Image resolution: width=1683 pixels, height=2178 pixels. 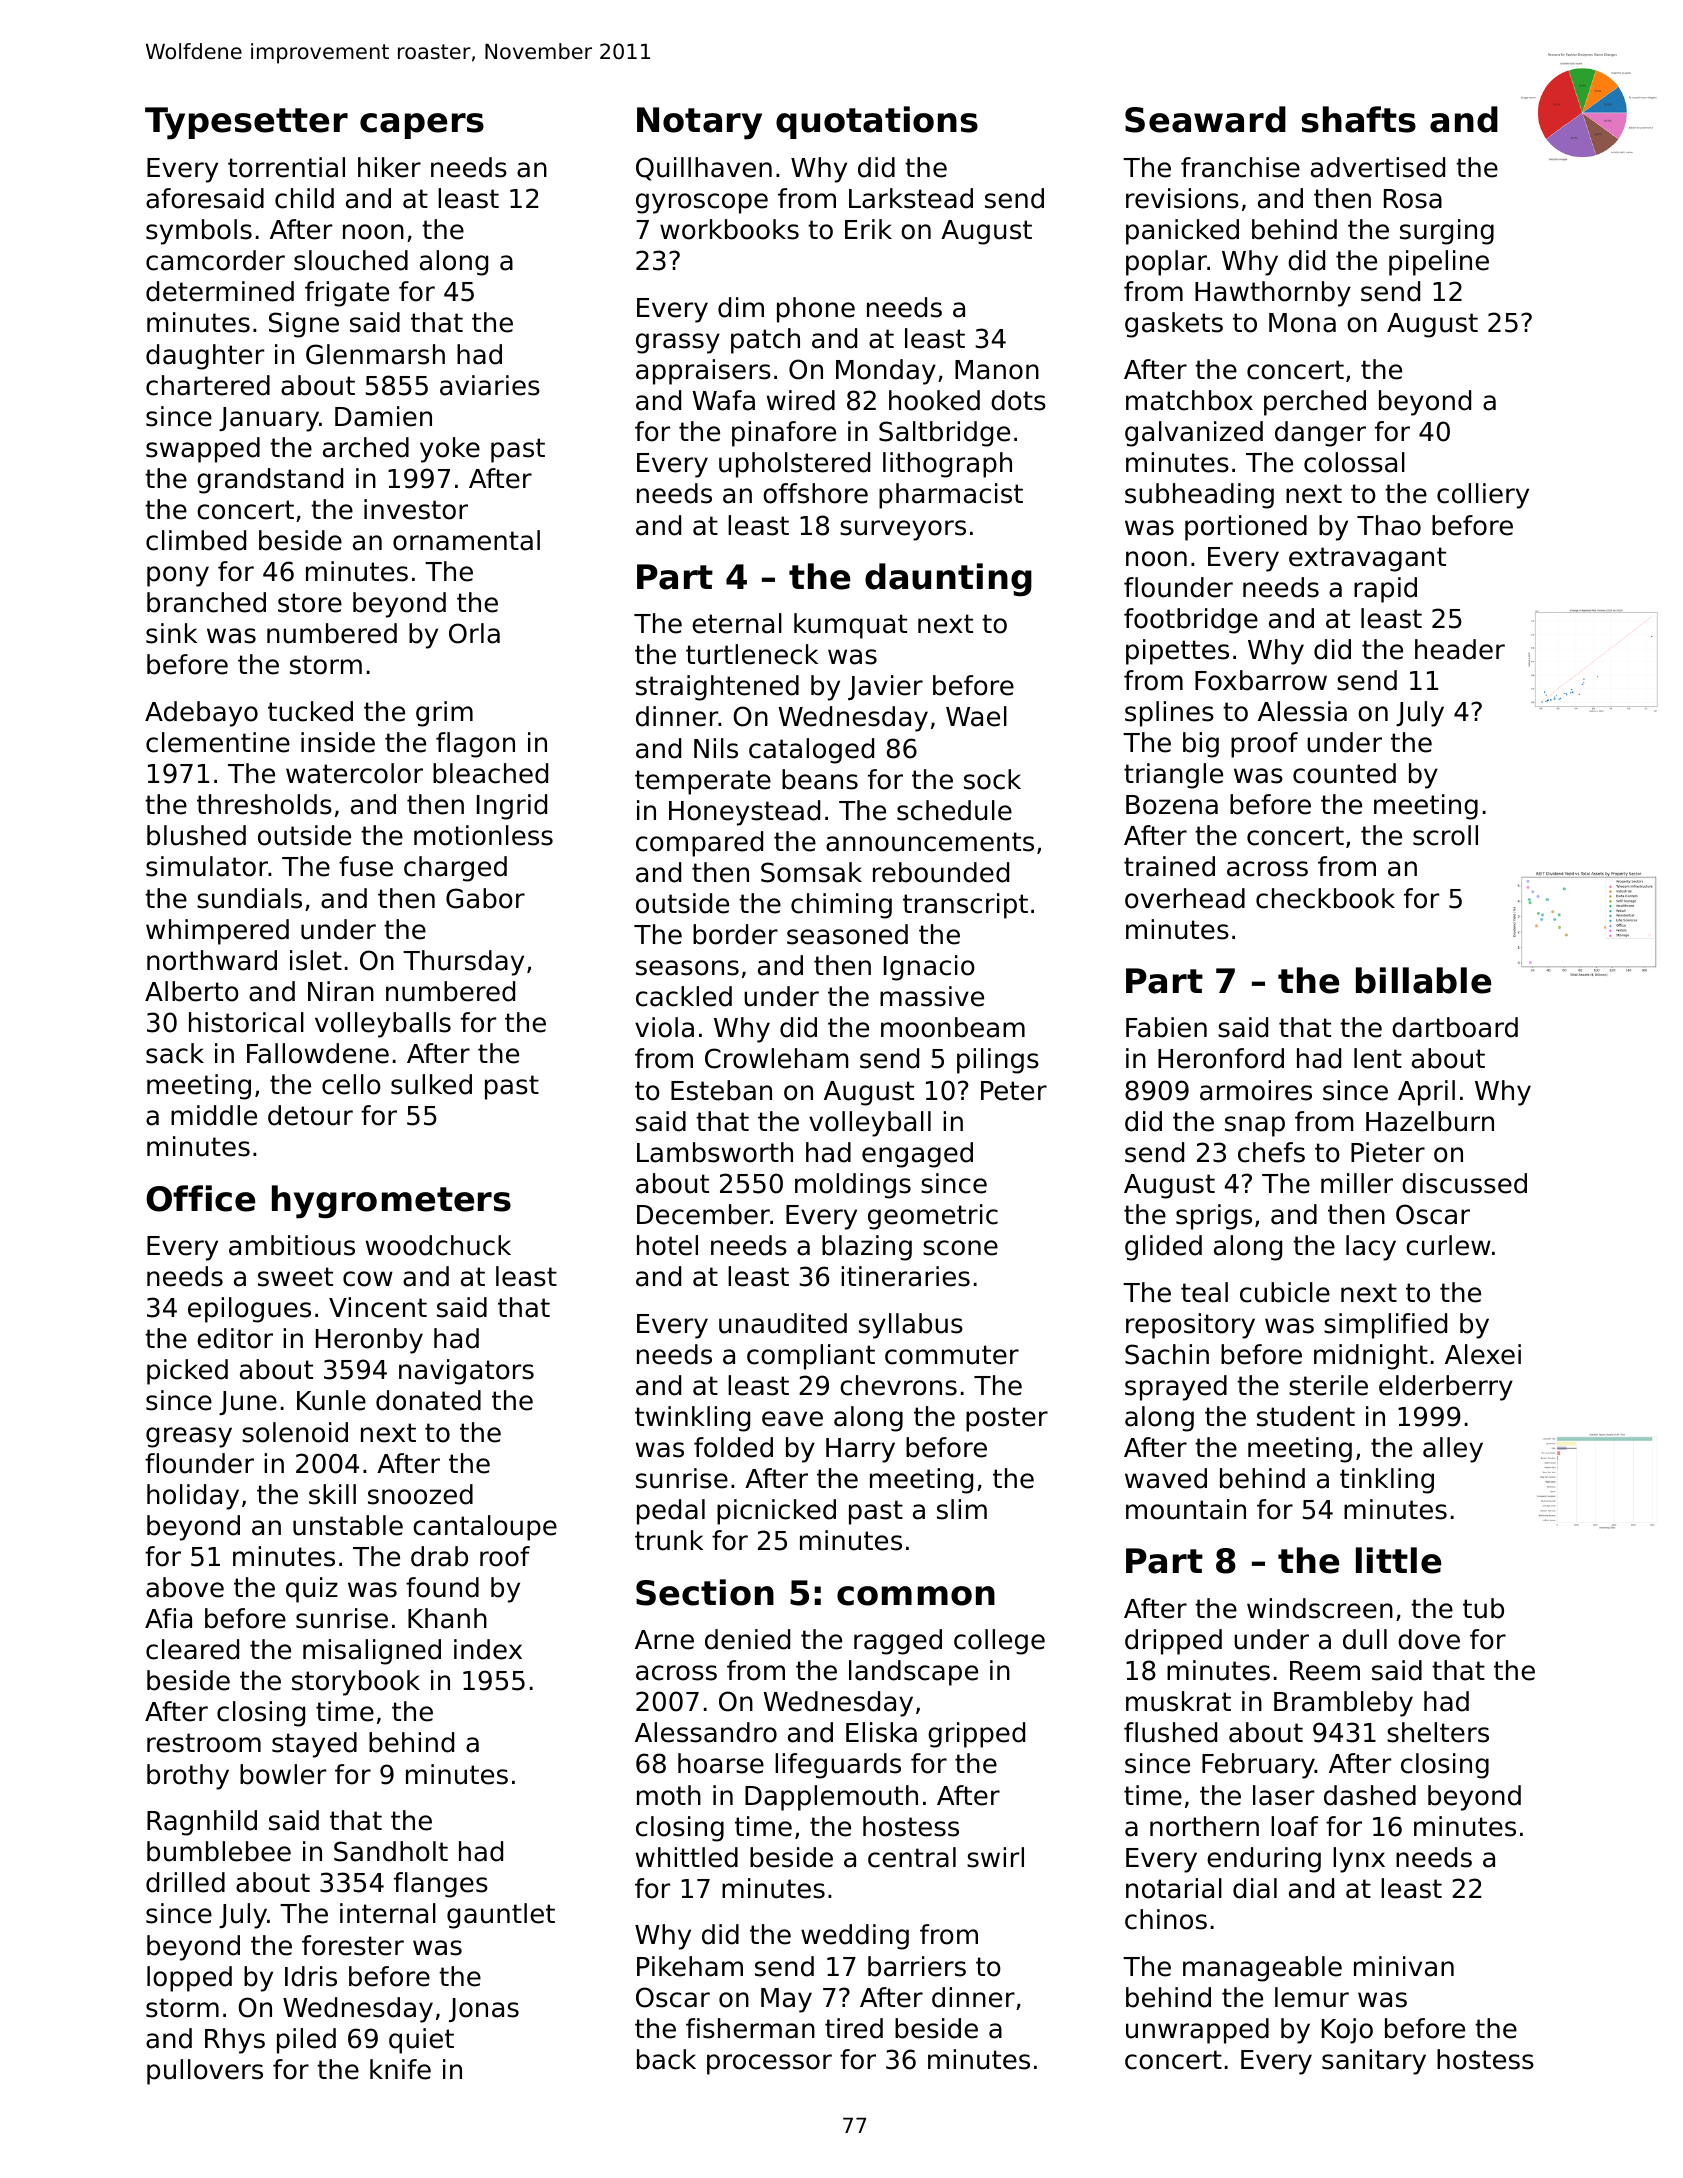 I want to click on swirl, so click(x=995, y=1857).
